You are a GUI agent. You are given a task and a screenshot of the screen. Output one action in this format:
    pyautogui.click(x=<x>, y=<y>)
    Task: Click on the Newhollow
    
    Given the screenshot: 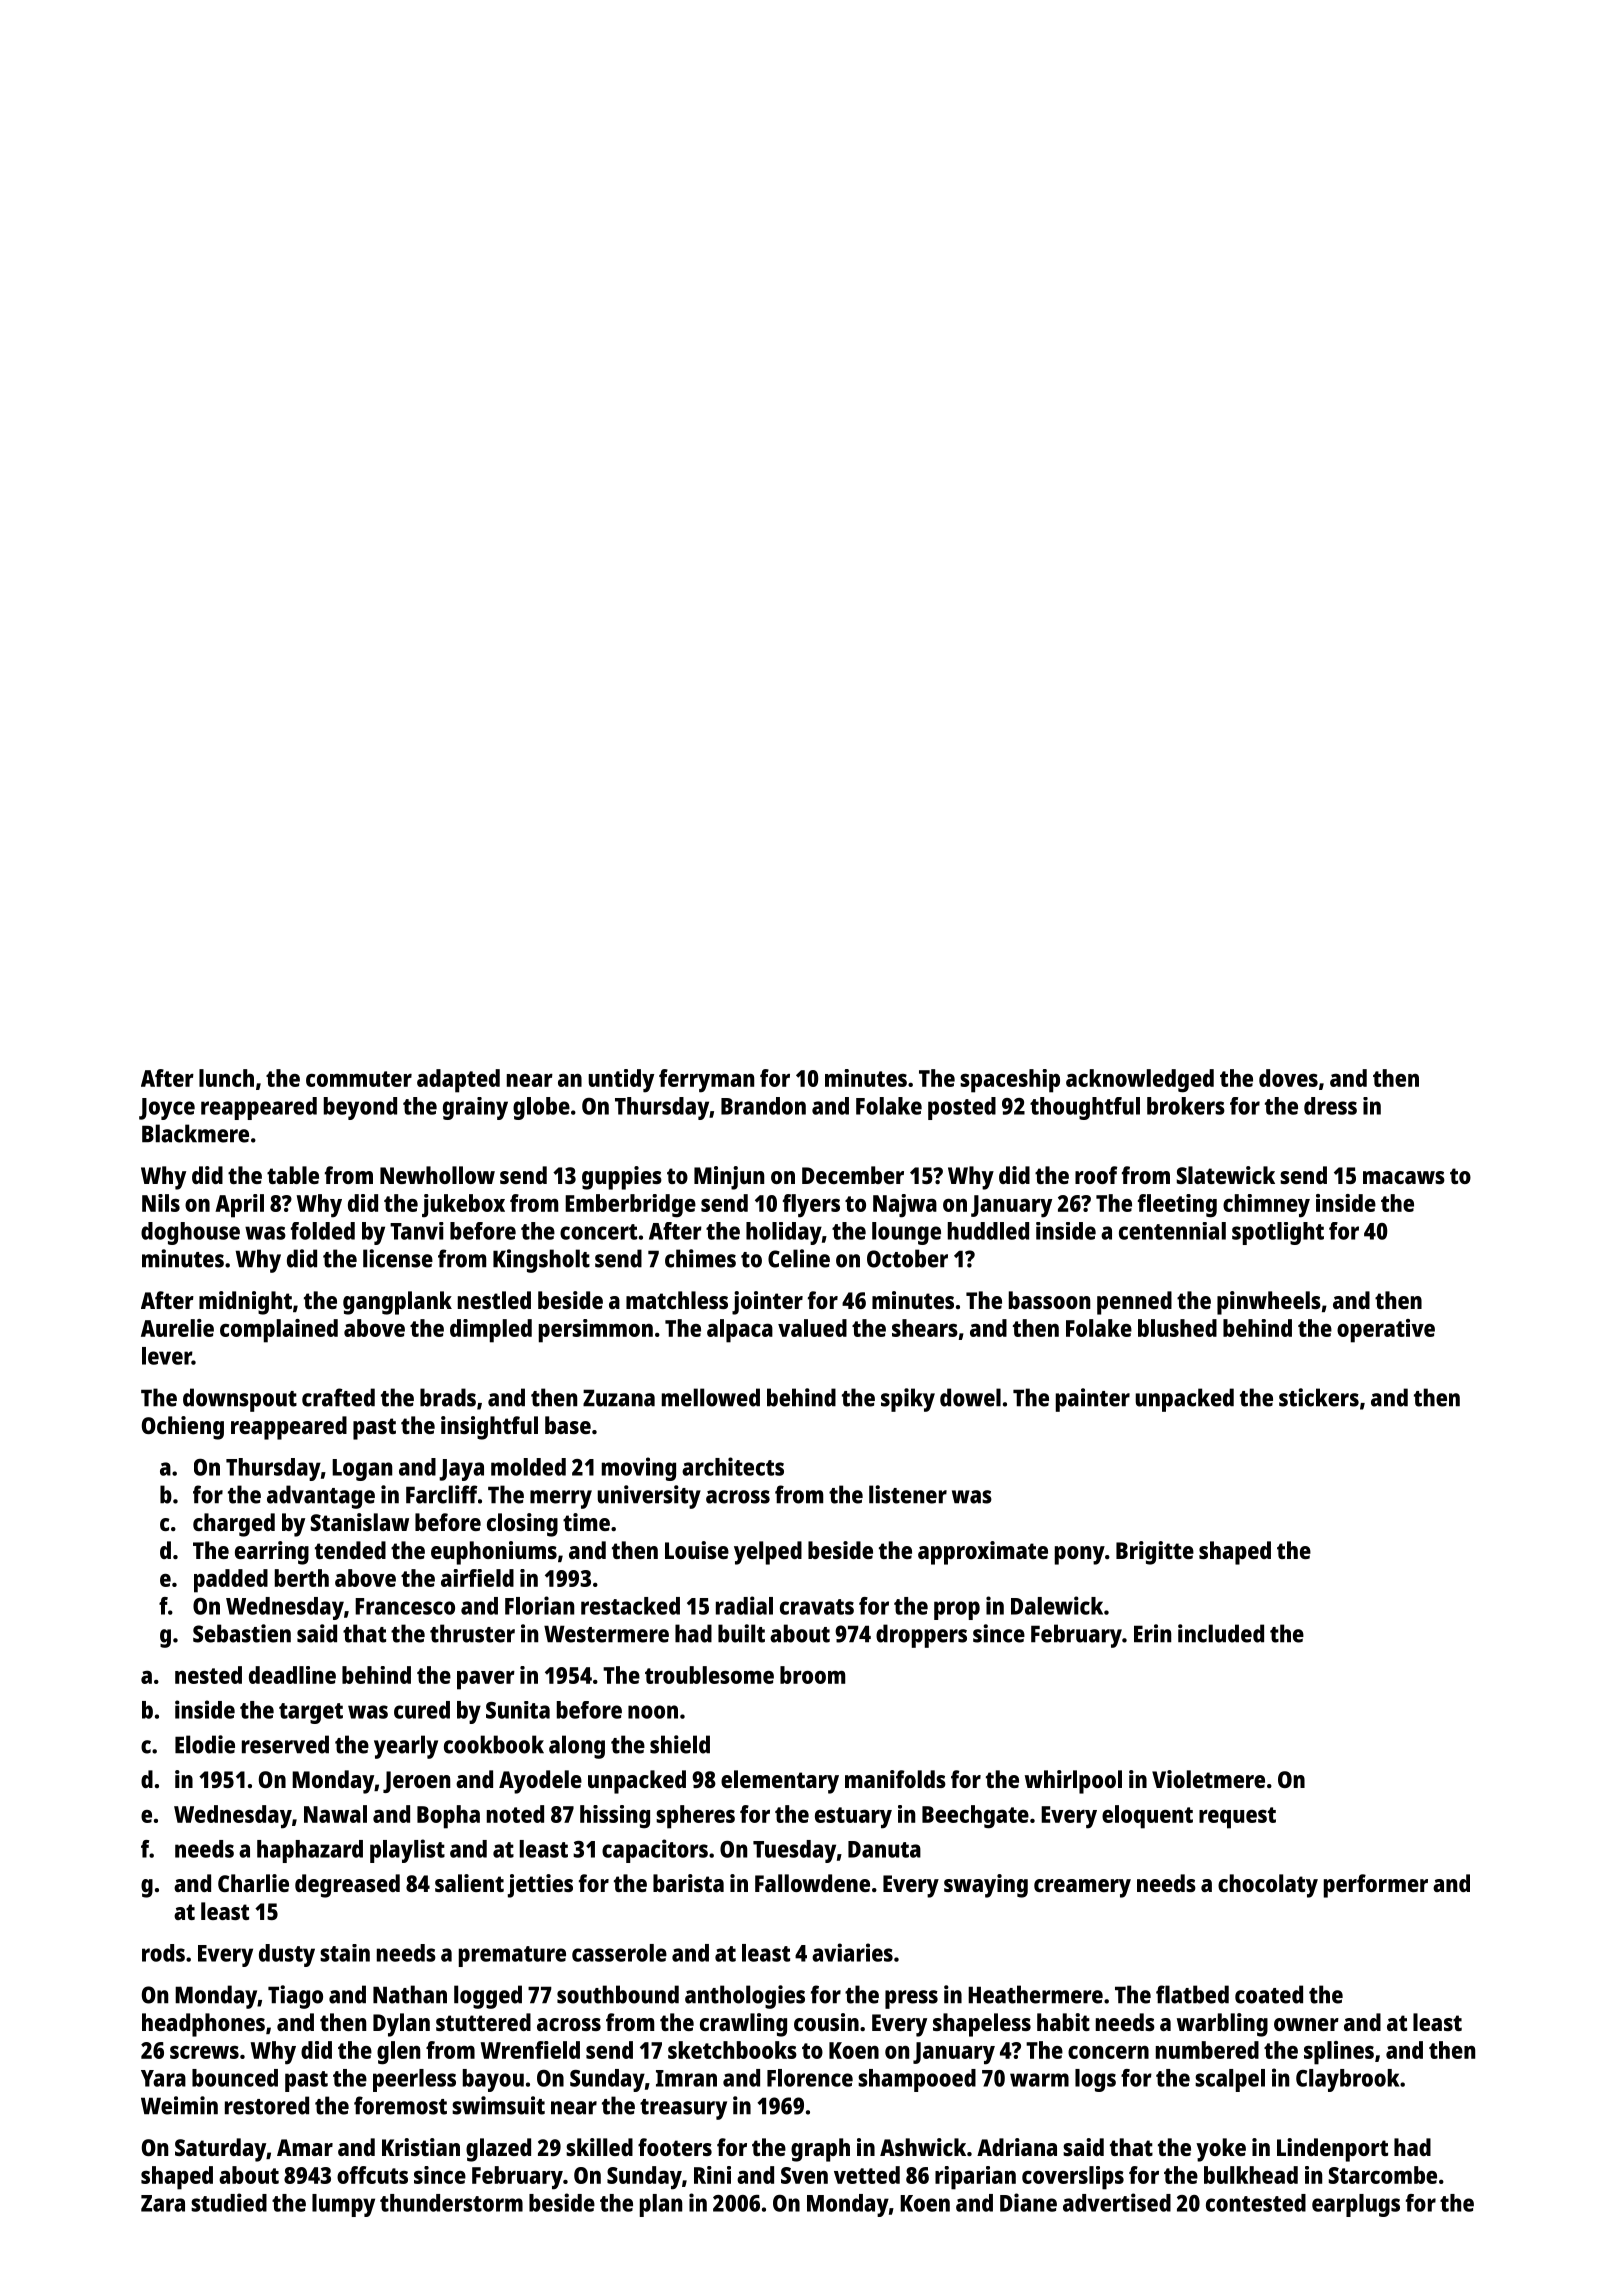 What is the action you would take?
    pyautogui.click(x=437, y=1175)
